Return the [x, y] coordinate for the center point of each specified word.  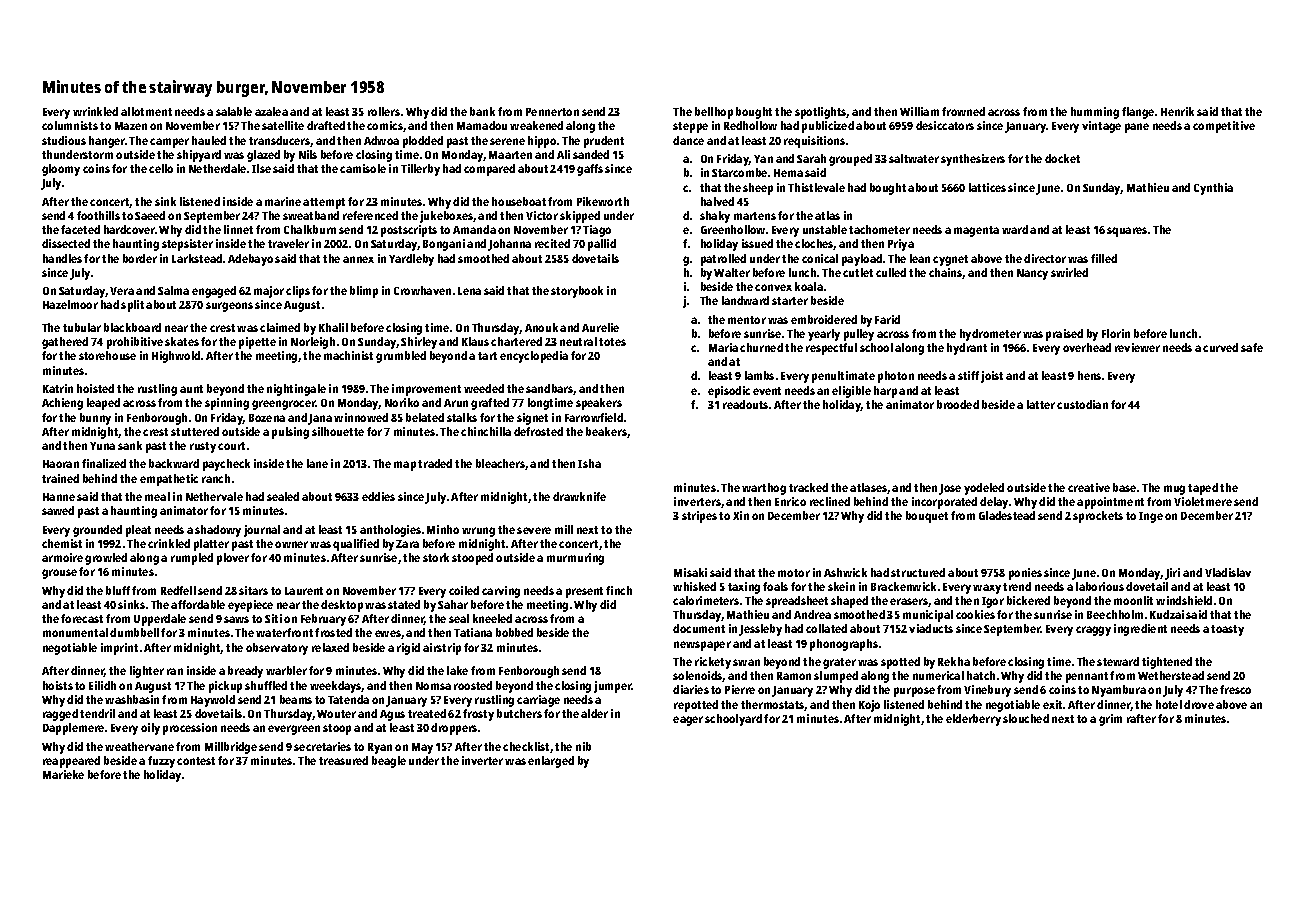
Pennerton [552, 112]
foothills [98, 215]
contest [196, 761]
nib [583, 746]
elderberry [973, 720]
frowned [963, 111]
